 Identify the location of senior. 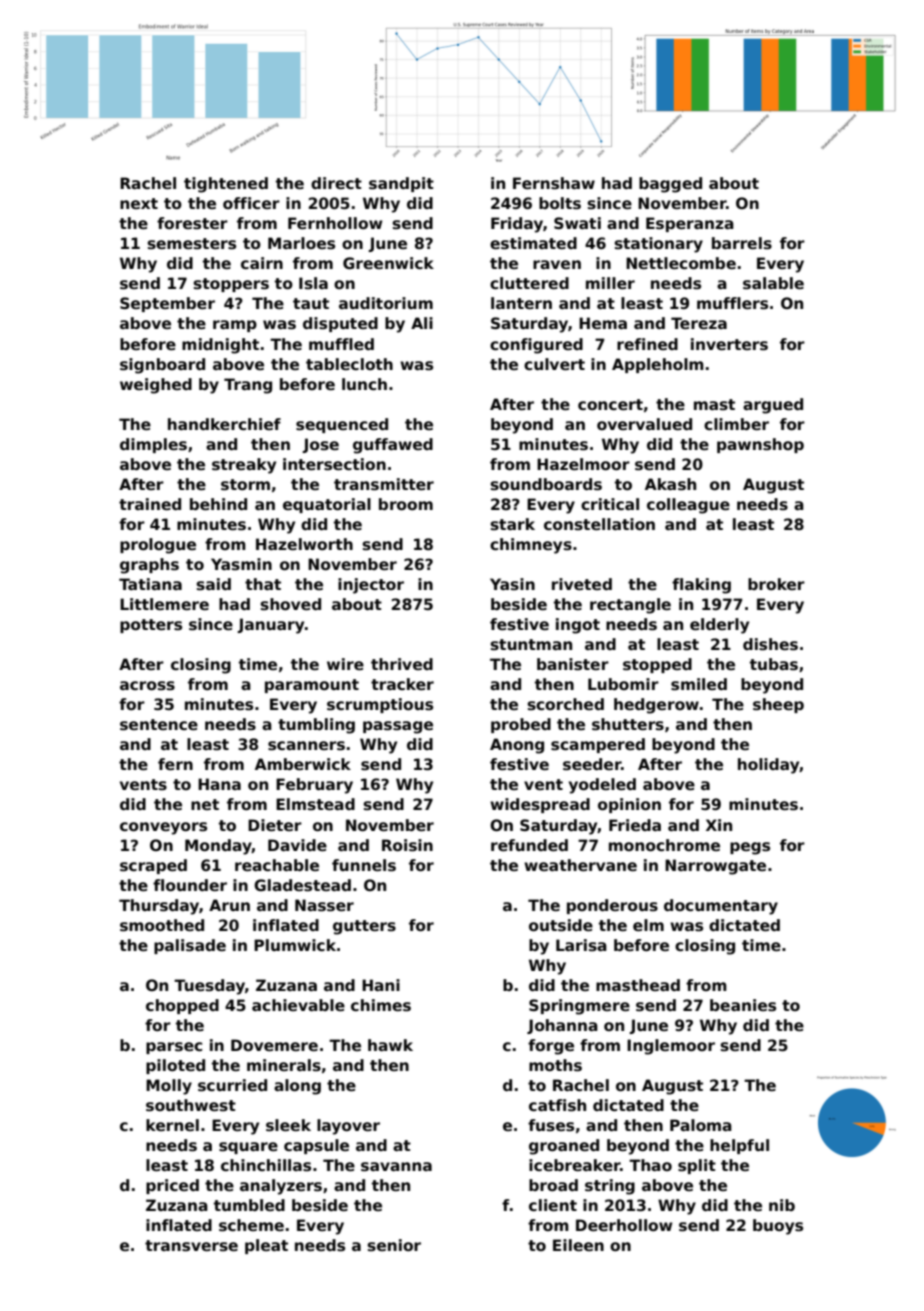
(394, 1245).
